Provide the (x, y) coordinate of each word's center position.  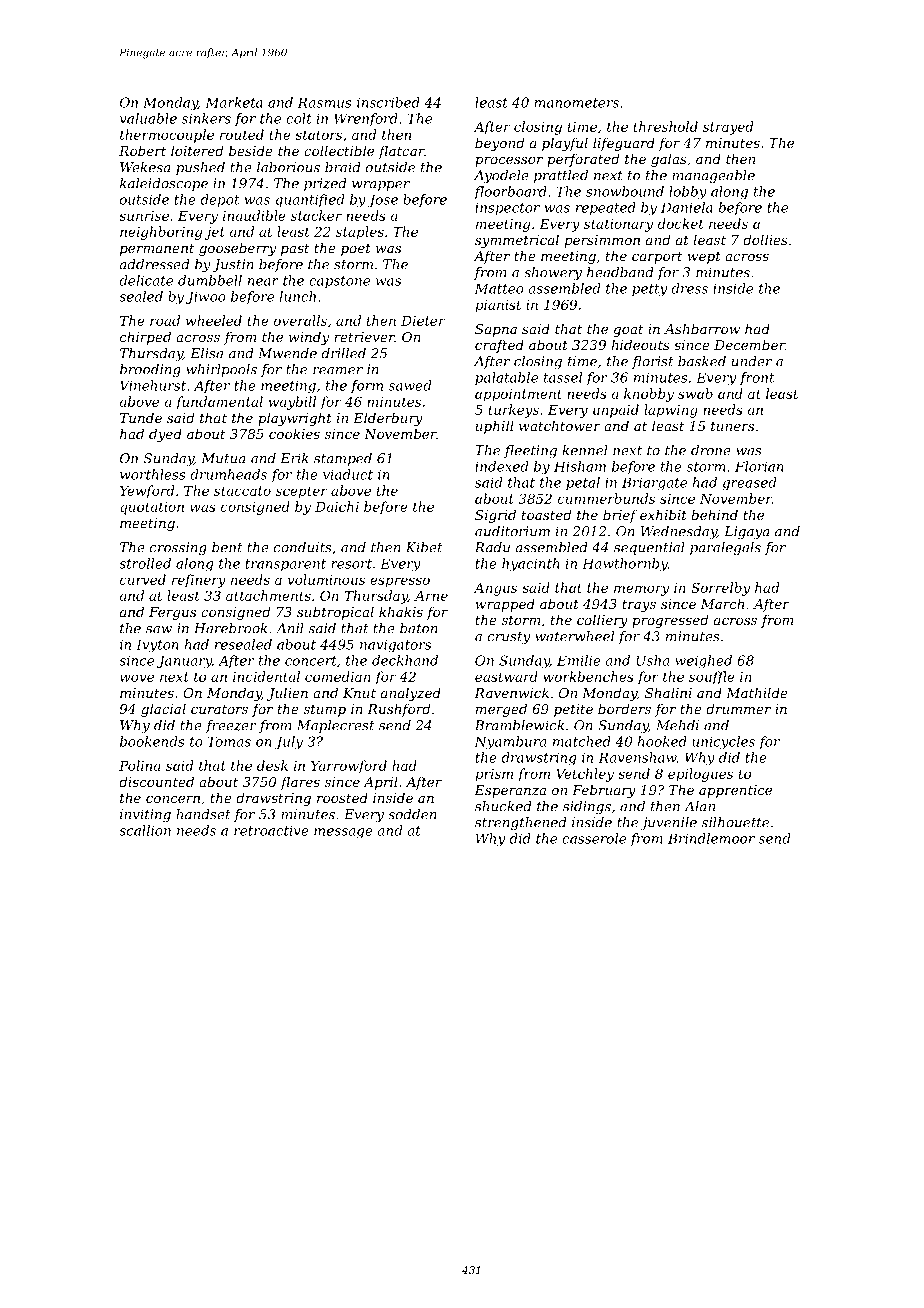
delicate (146, 280)
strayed (728, 128)
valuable (148, 118)
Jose (382, 201)
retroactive (271, 831)
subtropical (335, 613)
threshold (665, 126)
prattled (561, 176)
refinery (199, 581)
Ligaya (747, 532)
